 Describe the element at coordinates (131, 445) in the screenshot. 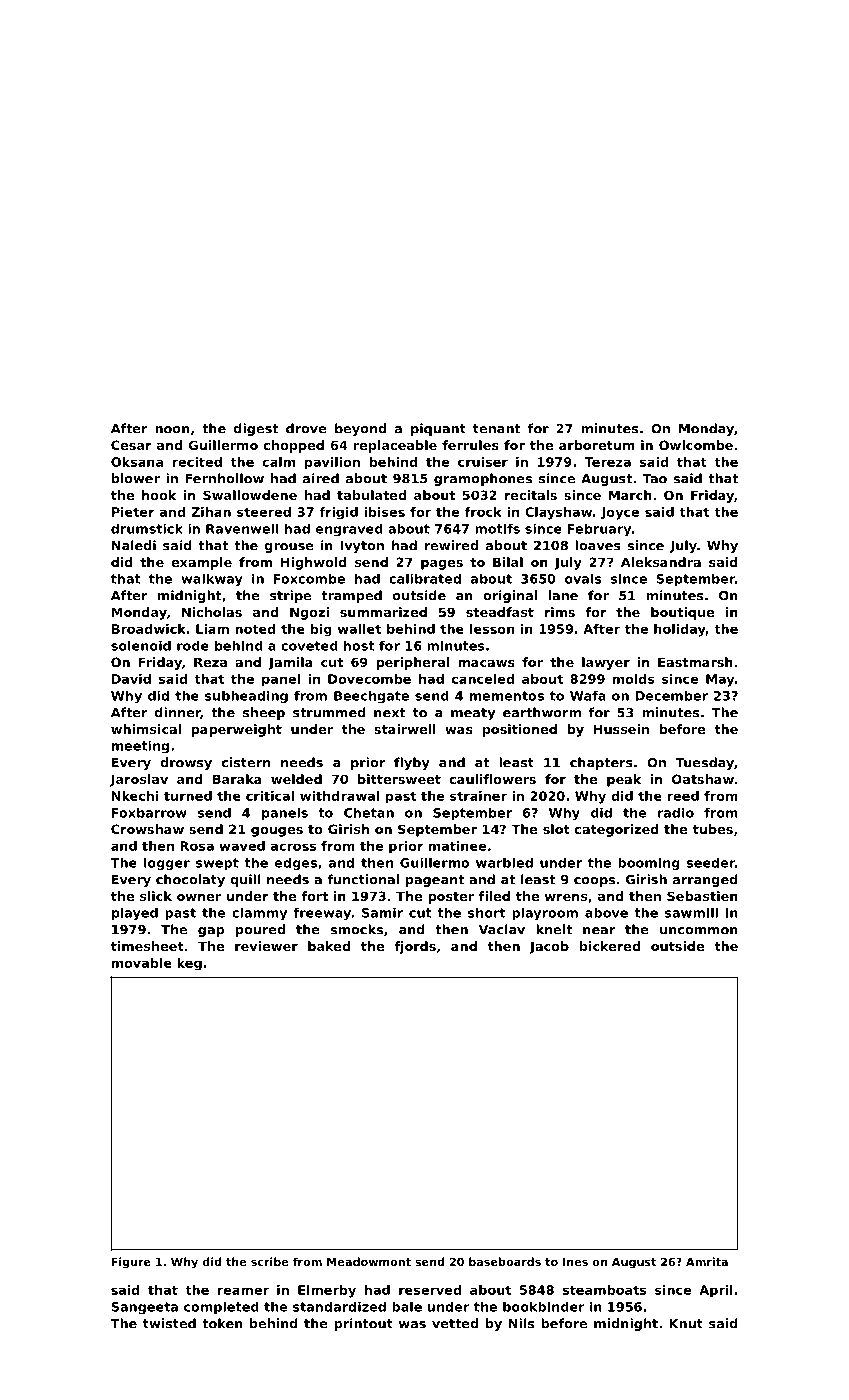

I see `Cesar` at that location.
